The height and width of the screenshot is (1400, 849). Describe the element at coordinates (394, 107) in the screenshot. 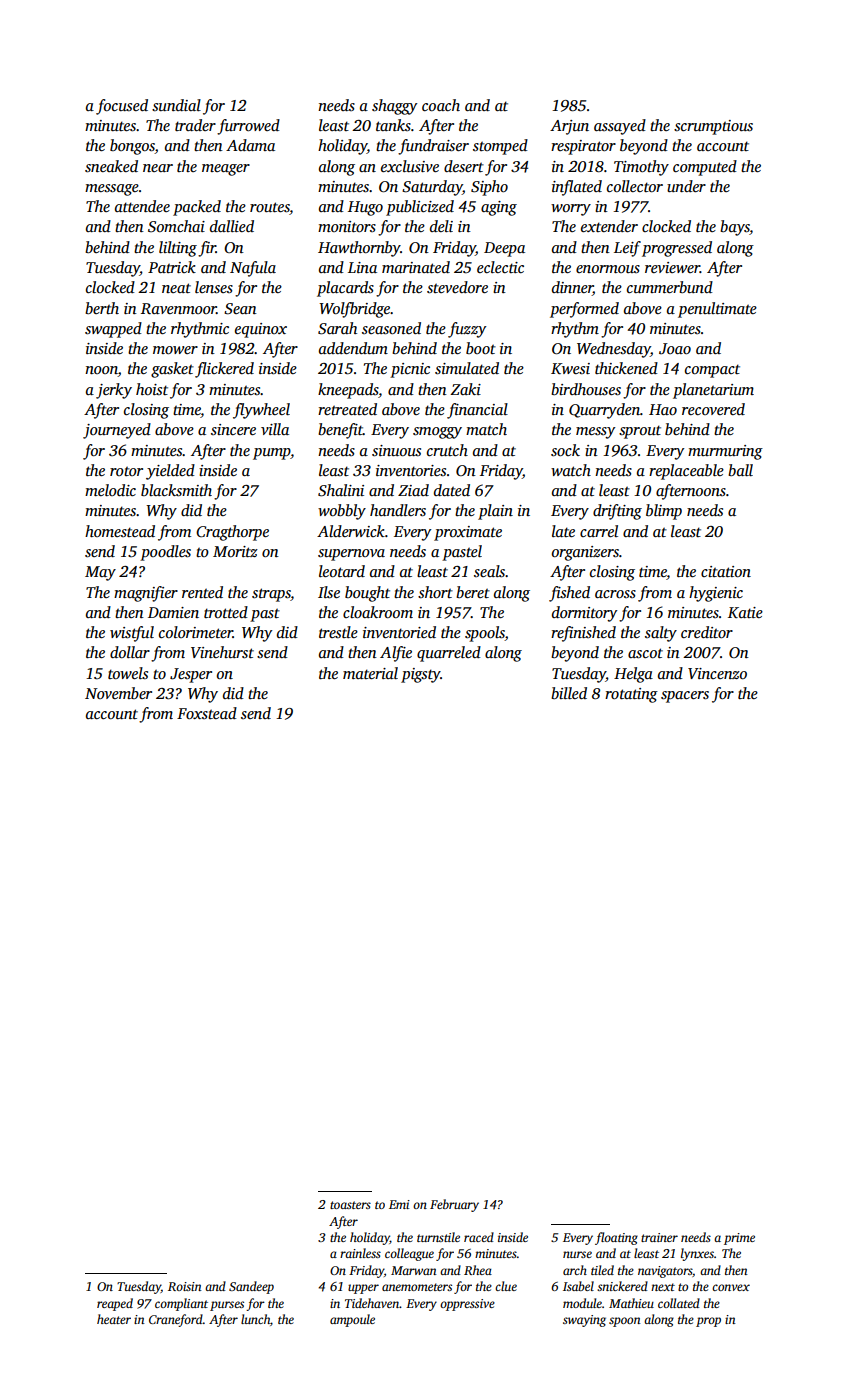

I see `shaggy` at that location.
